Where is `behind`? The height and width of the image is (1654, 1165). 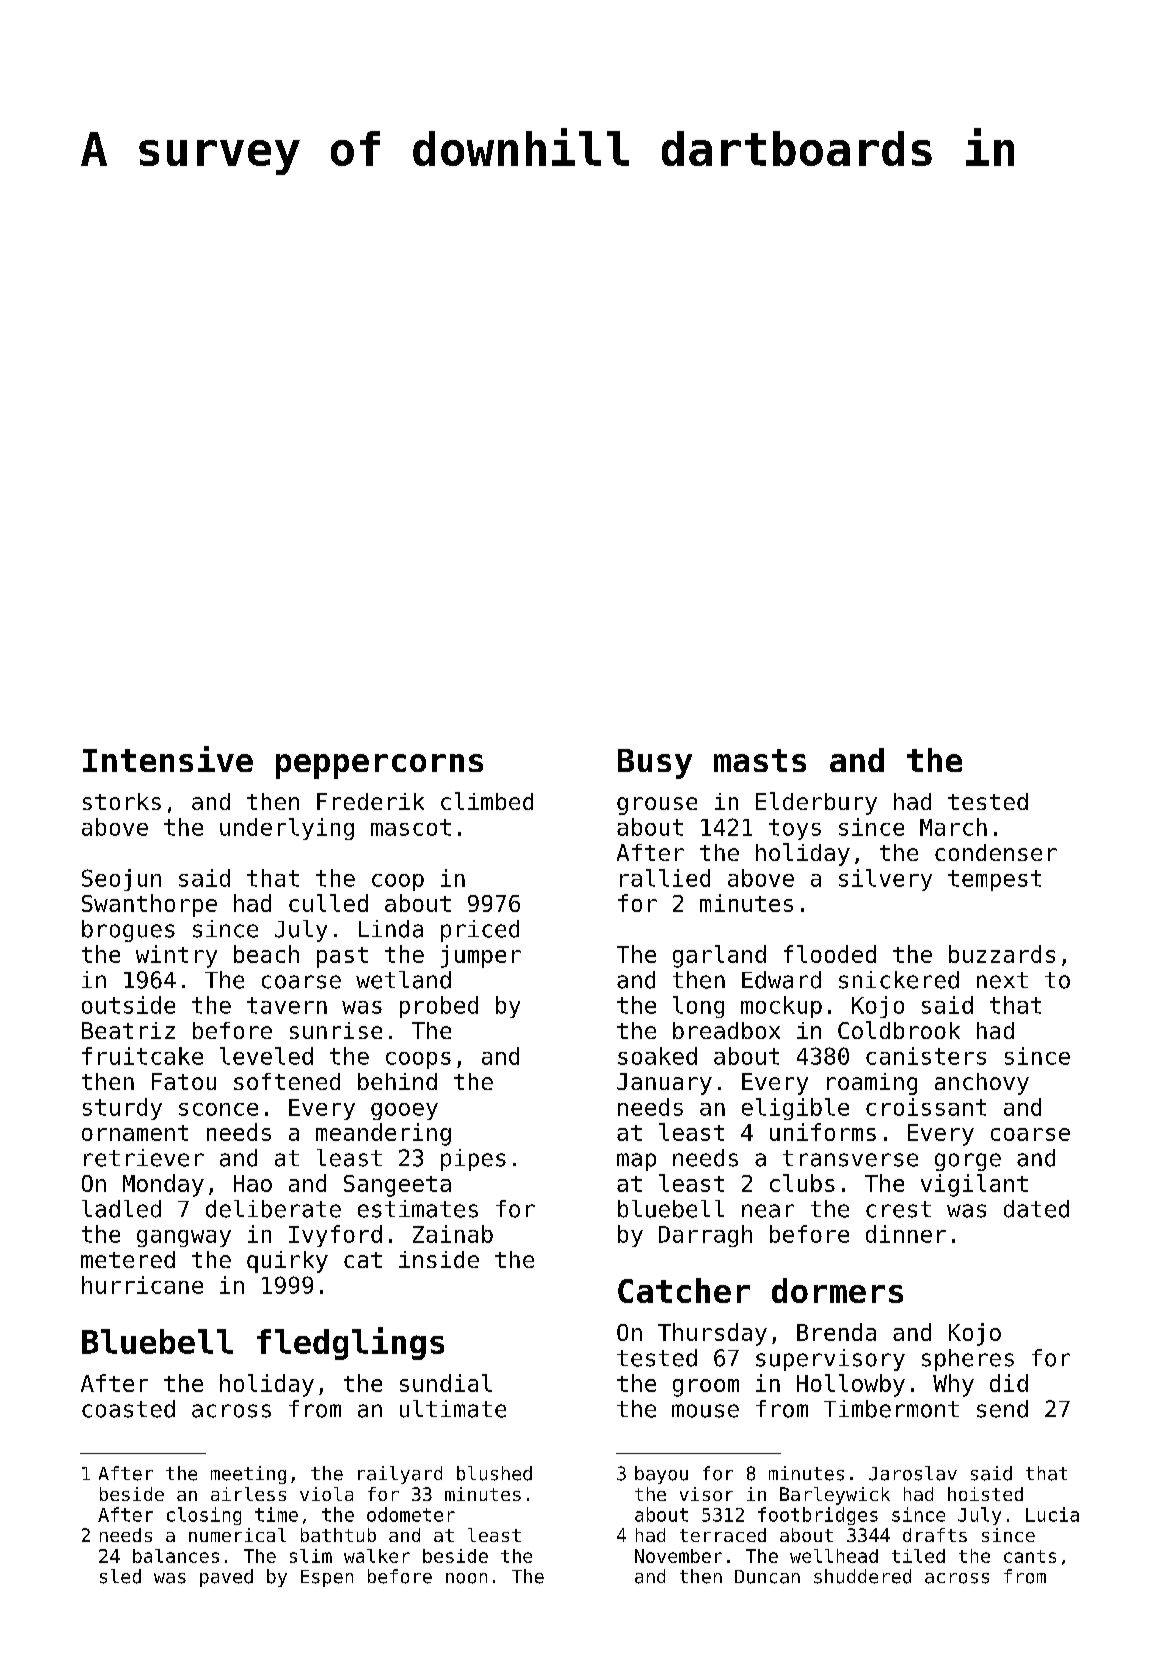
behind is located at coordinates (397, 1081).
